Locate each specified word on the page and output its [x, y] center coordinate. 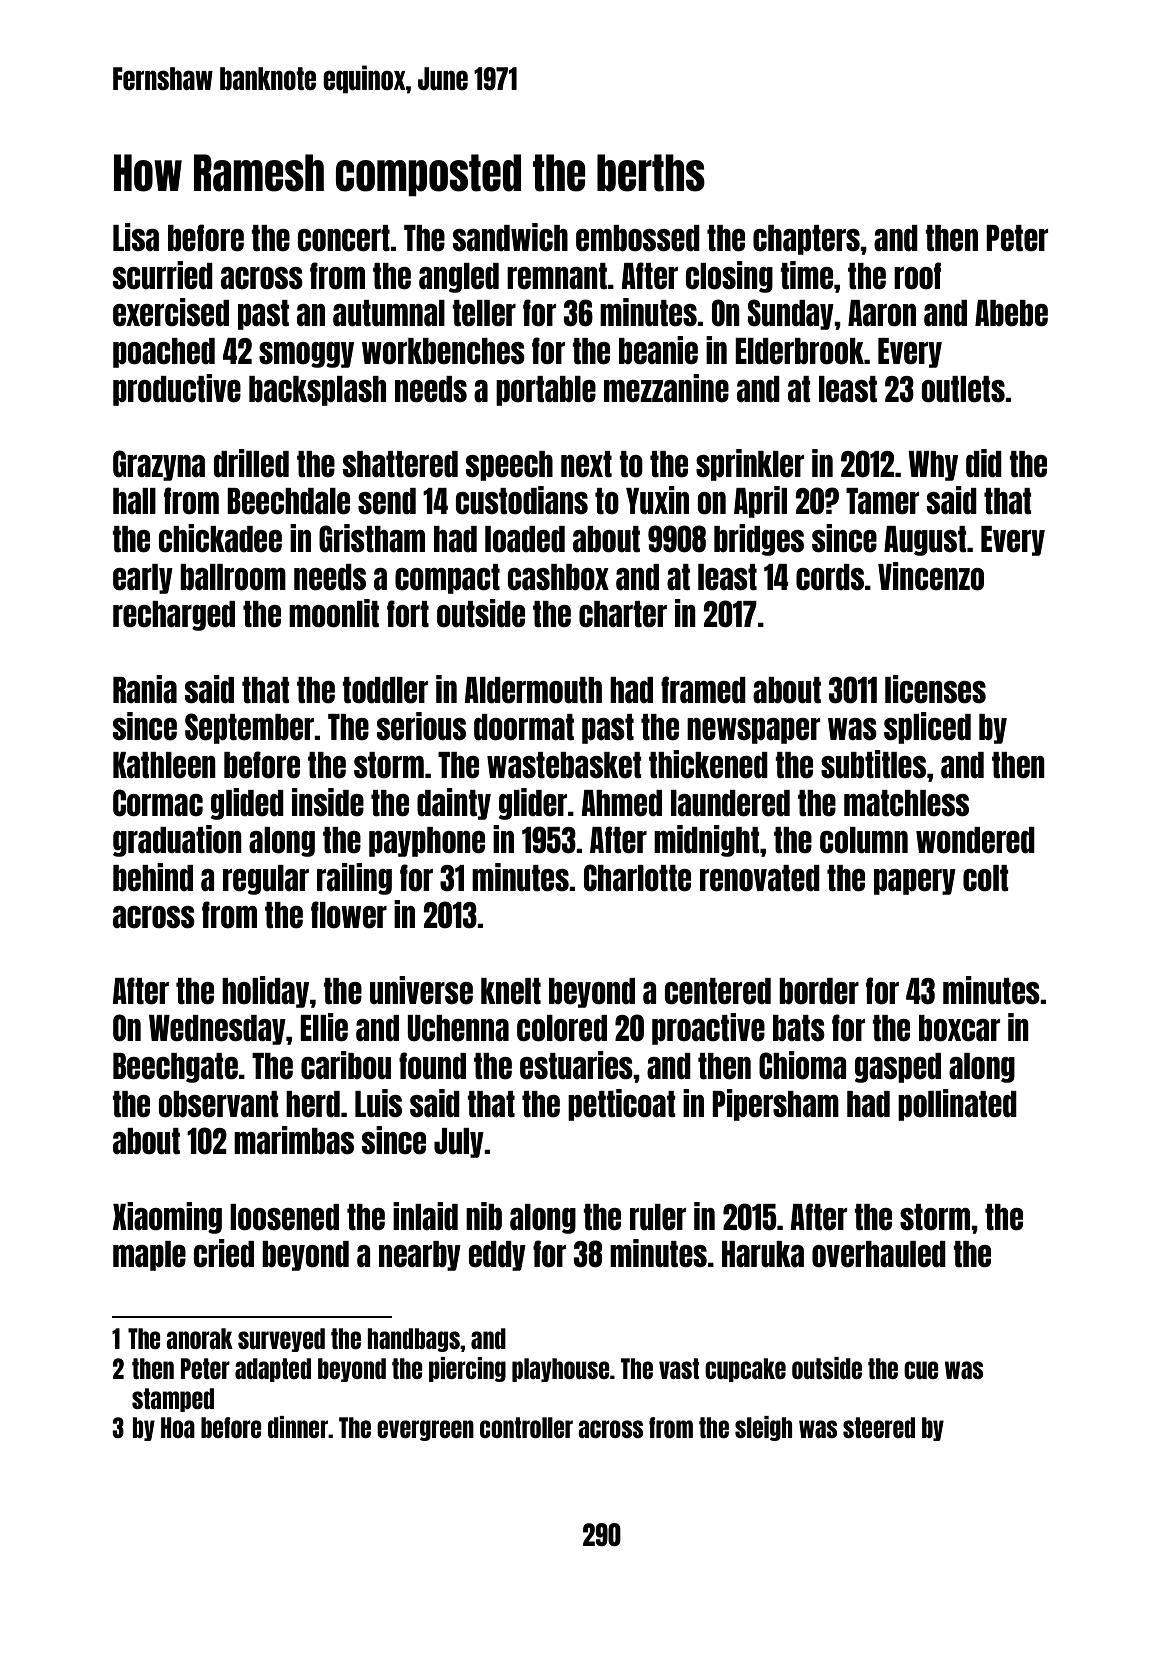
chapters [806, 240]
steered [879, 1427]
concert [344, 238]
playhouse [561, 1370]
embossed [638, 238]
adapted [273, 1370]
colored [562, 1028]
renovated [760, 878]
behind [153, 877]
